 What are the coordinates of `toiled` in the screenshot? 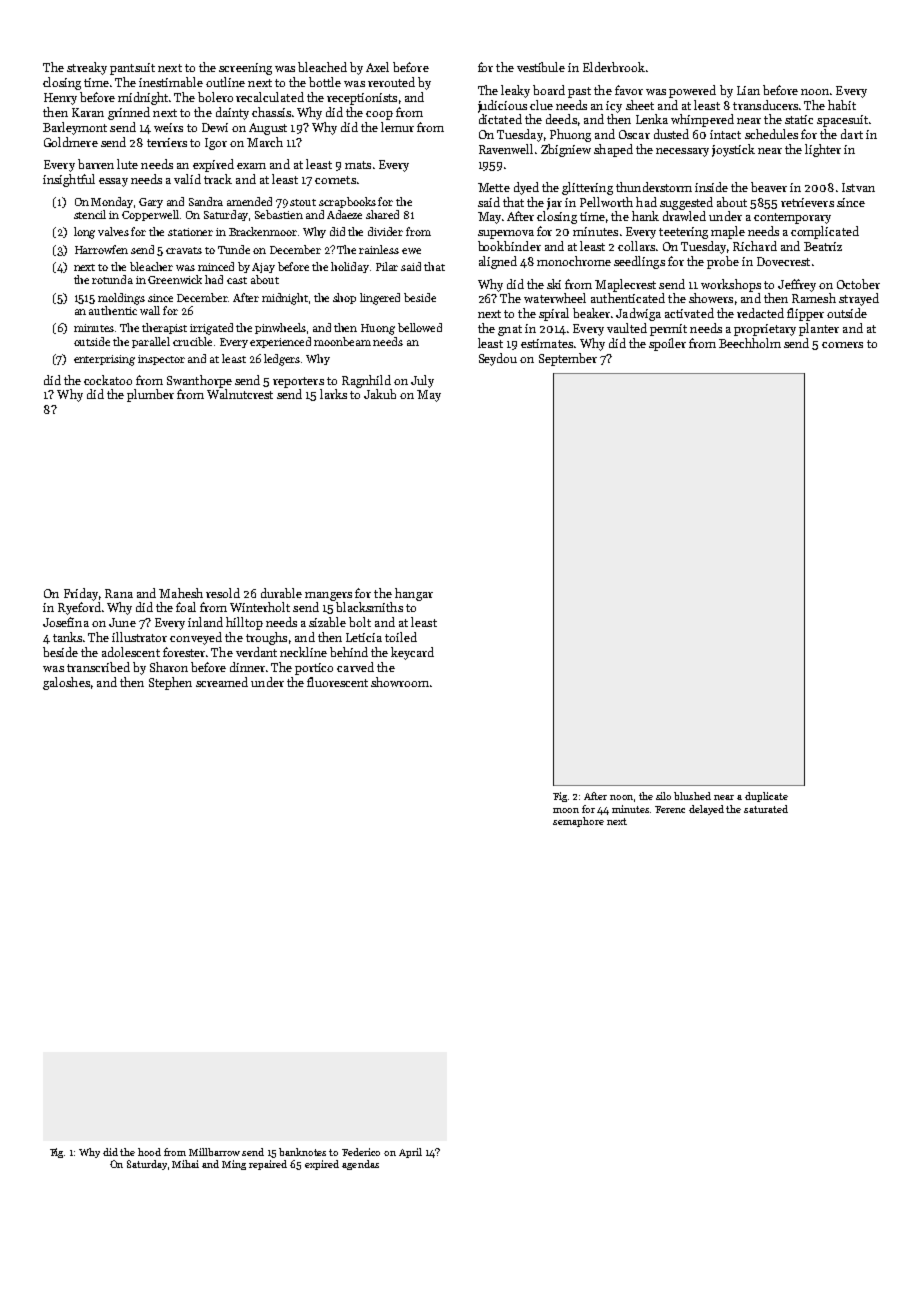 It's located at (401, 637).
